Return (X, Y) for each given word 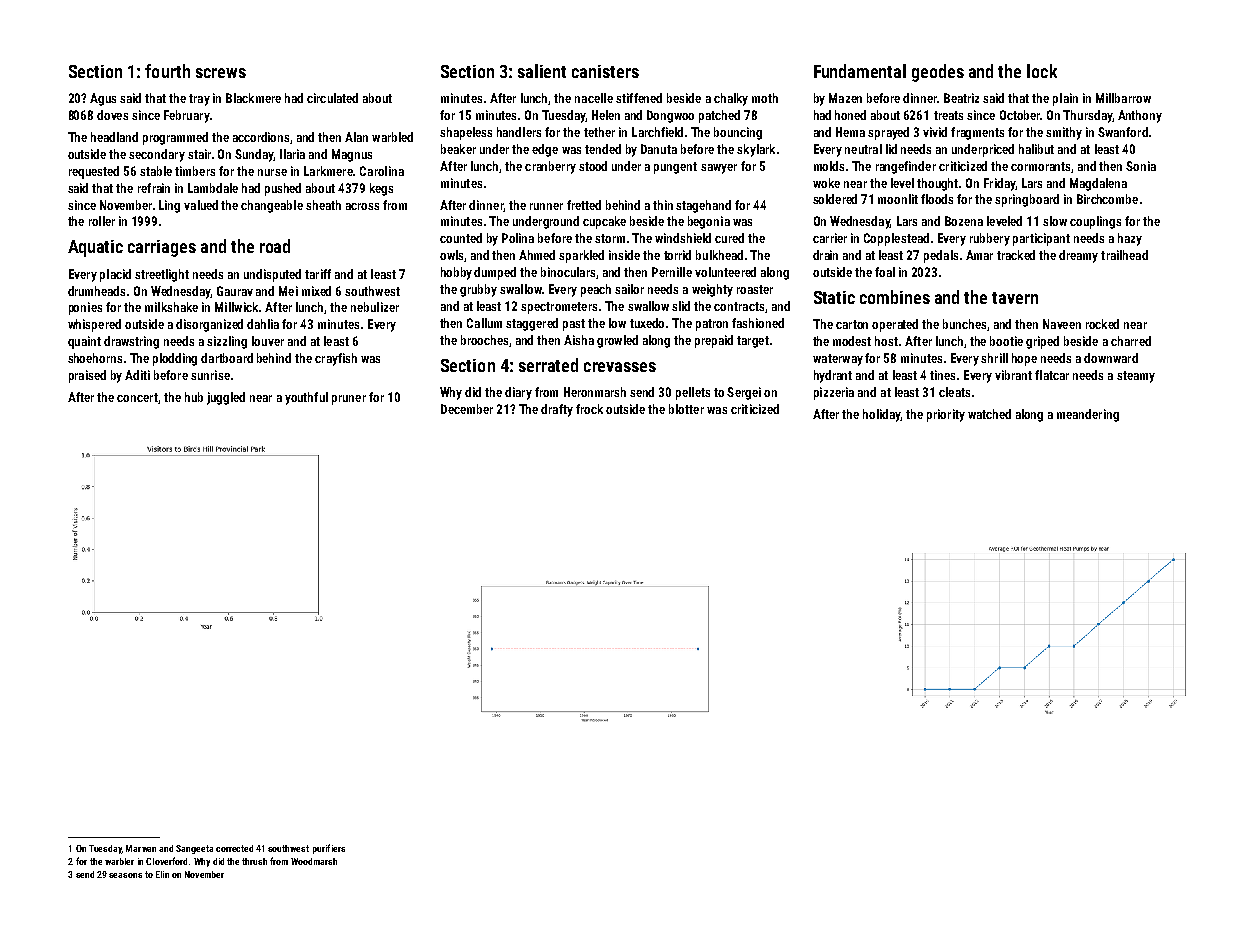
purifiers (329, 849)
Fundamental (860, 71)
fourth (167, 71)
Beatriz (961, 98)
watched (989, 414)
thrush (254, 861)
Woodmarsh (314, 861)
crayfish (336, 359)
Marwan (141, 848)
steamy (1136, 377)
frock (589, 409)
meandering (1088, 415)
